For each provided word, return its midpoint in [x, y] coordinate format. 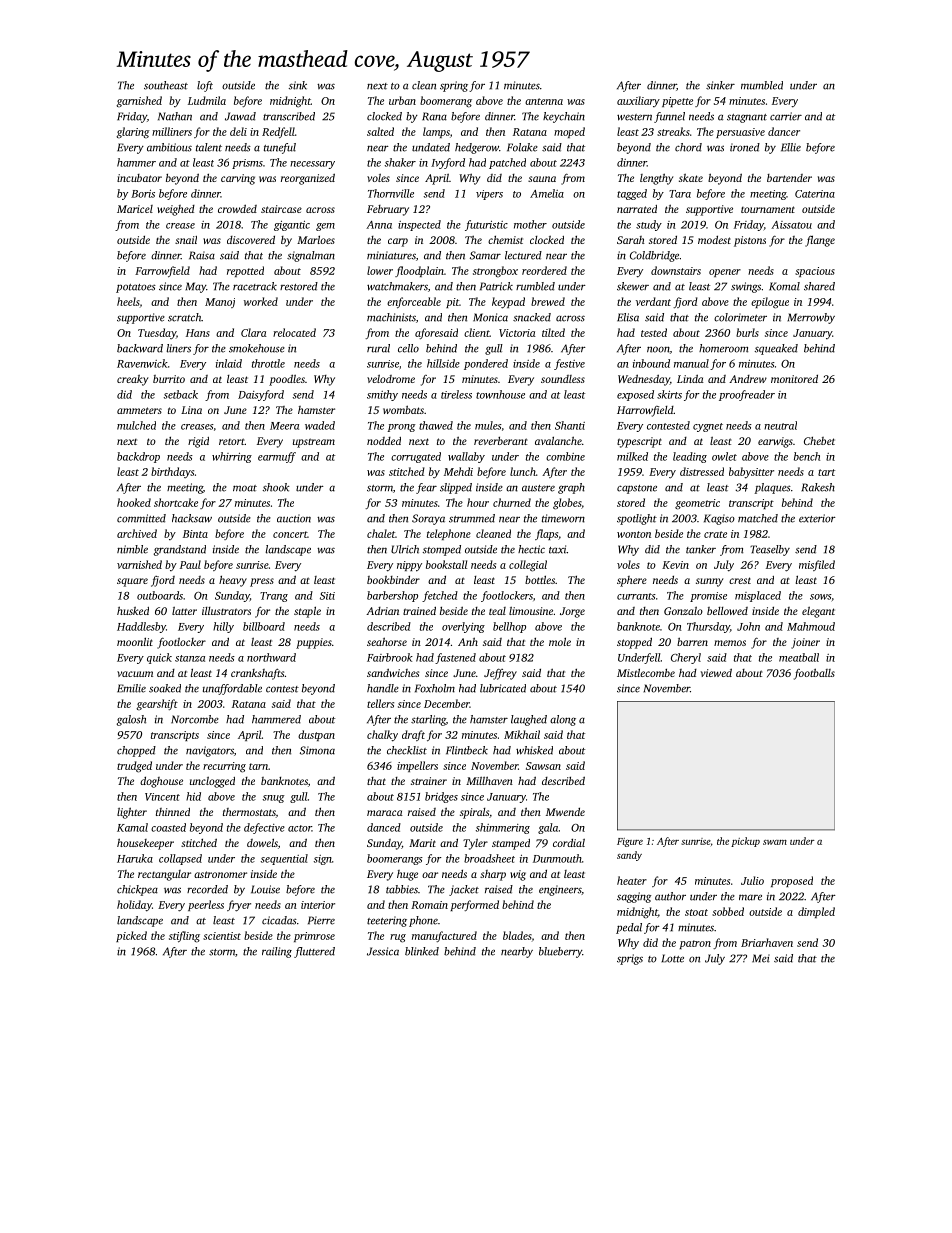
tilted [553, 332]
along [563, 720]
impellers [417, 766]
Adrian [382, 611]
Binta [195, 534]
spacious [815, 272]
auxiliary [638, 101]
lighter [132, 813]
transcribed [289, 116]
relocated [294, 332]
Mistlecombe [646, 672]
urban [402, 100]
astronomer [220, 874]
